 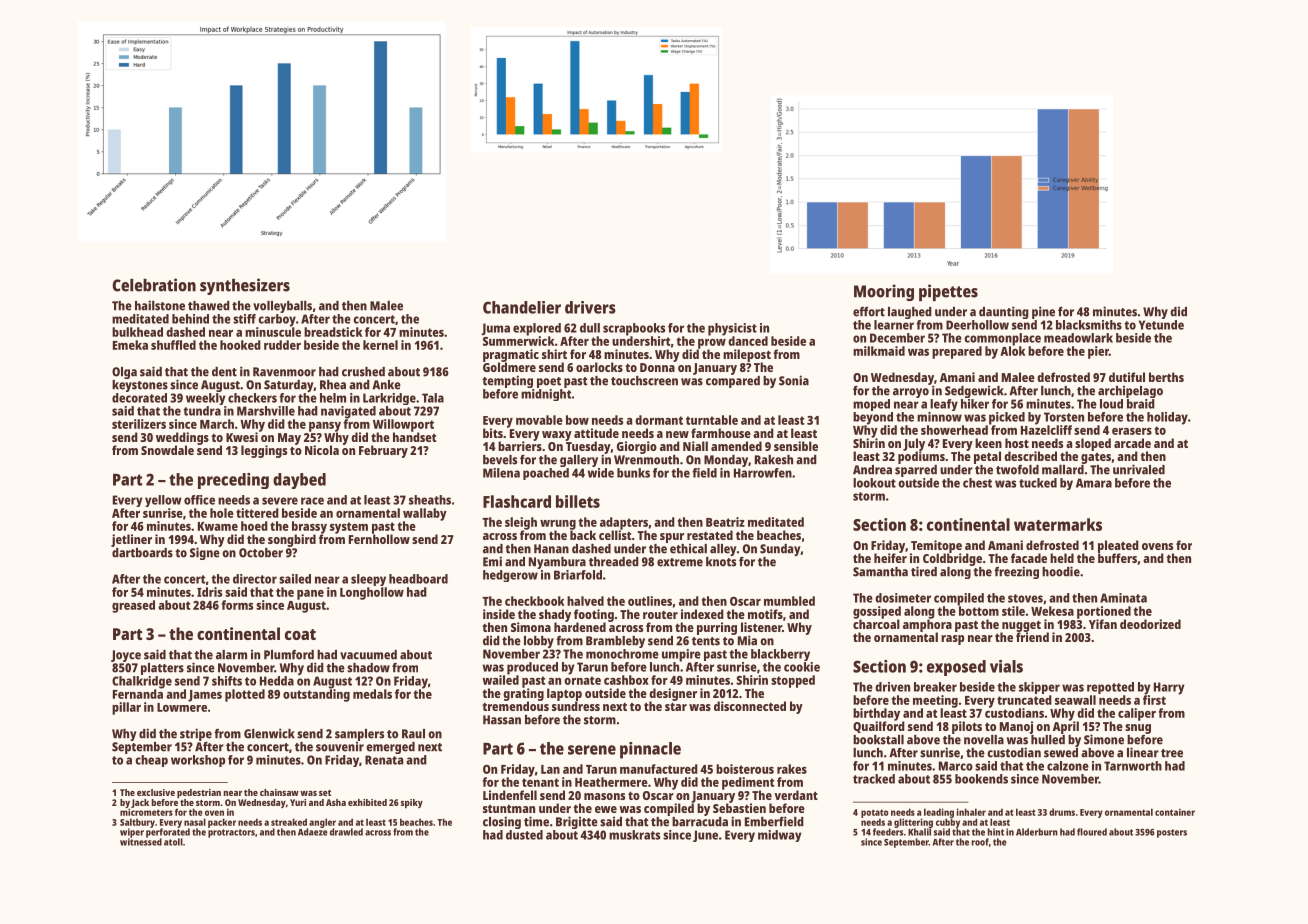 I want to click on manufactured, so click(x=659, y=769).
